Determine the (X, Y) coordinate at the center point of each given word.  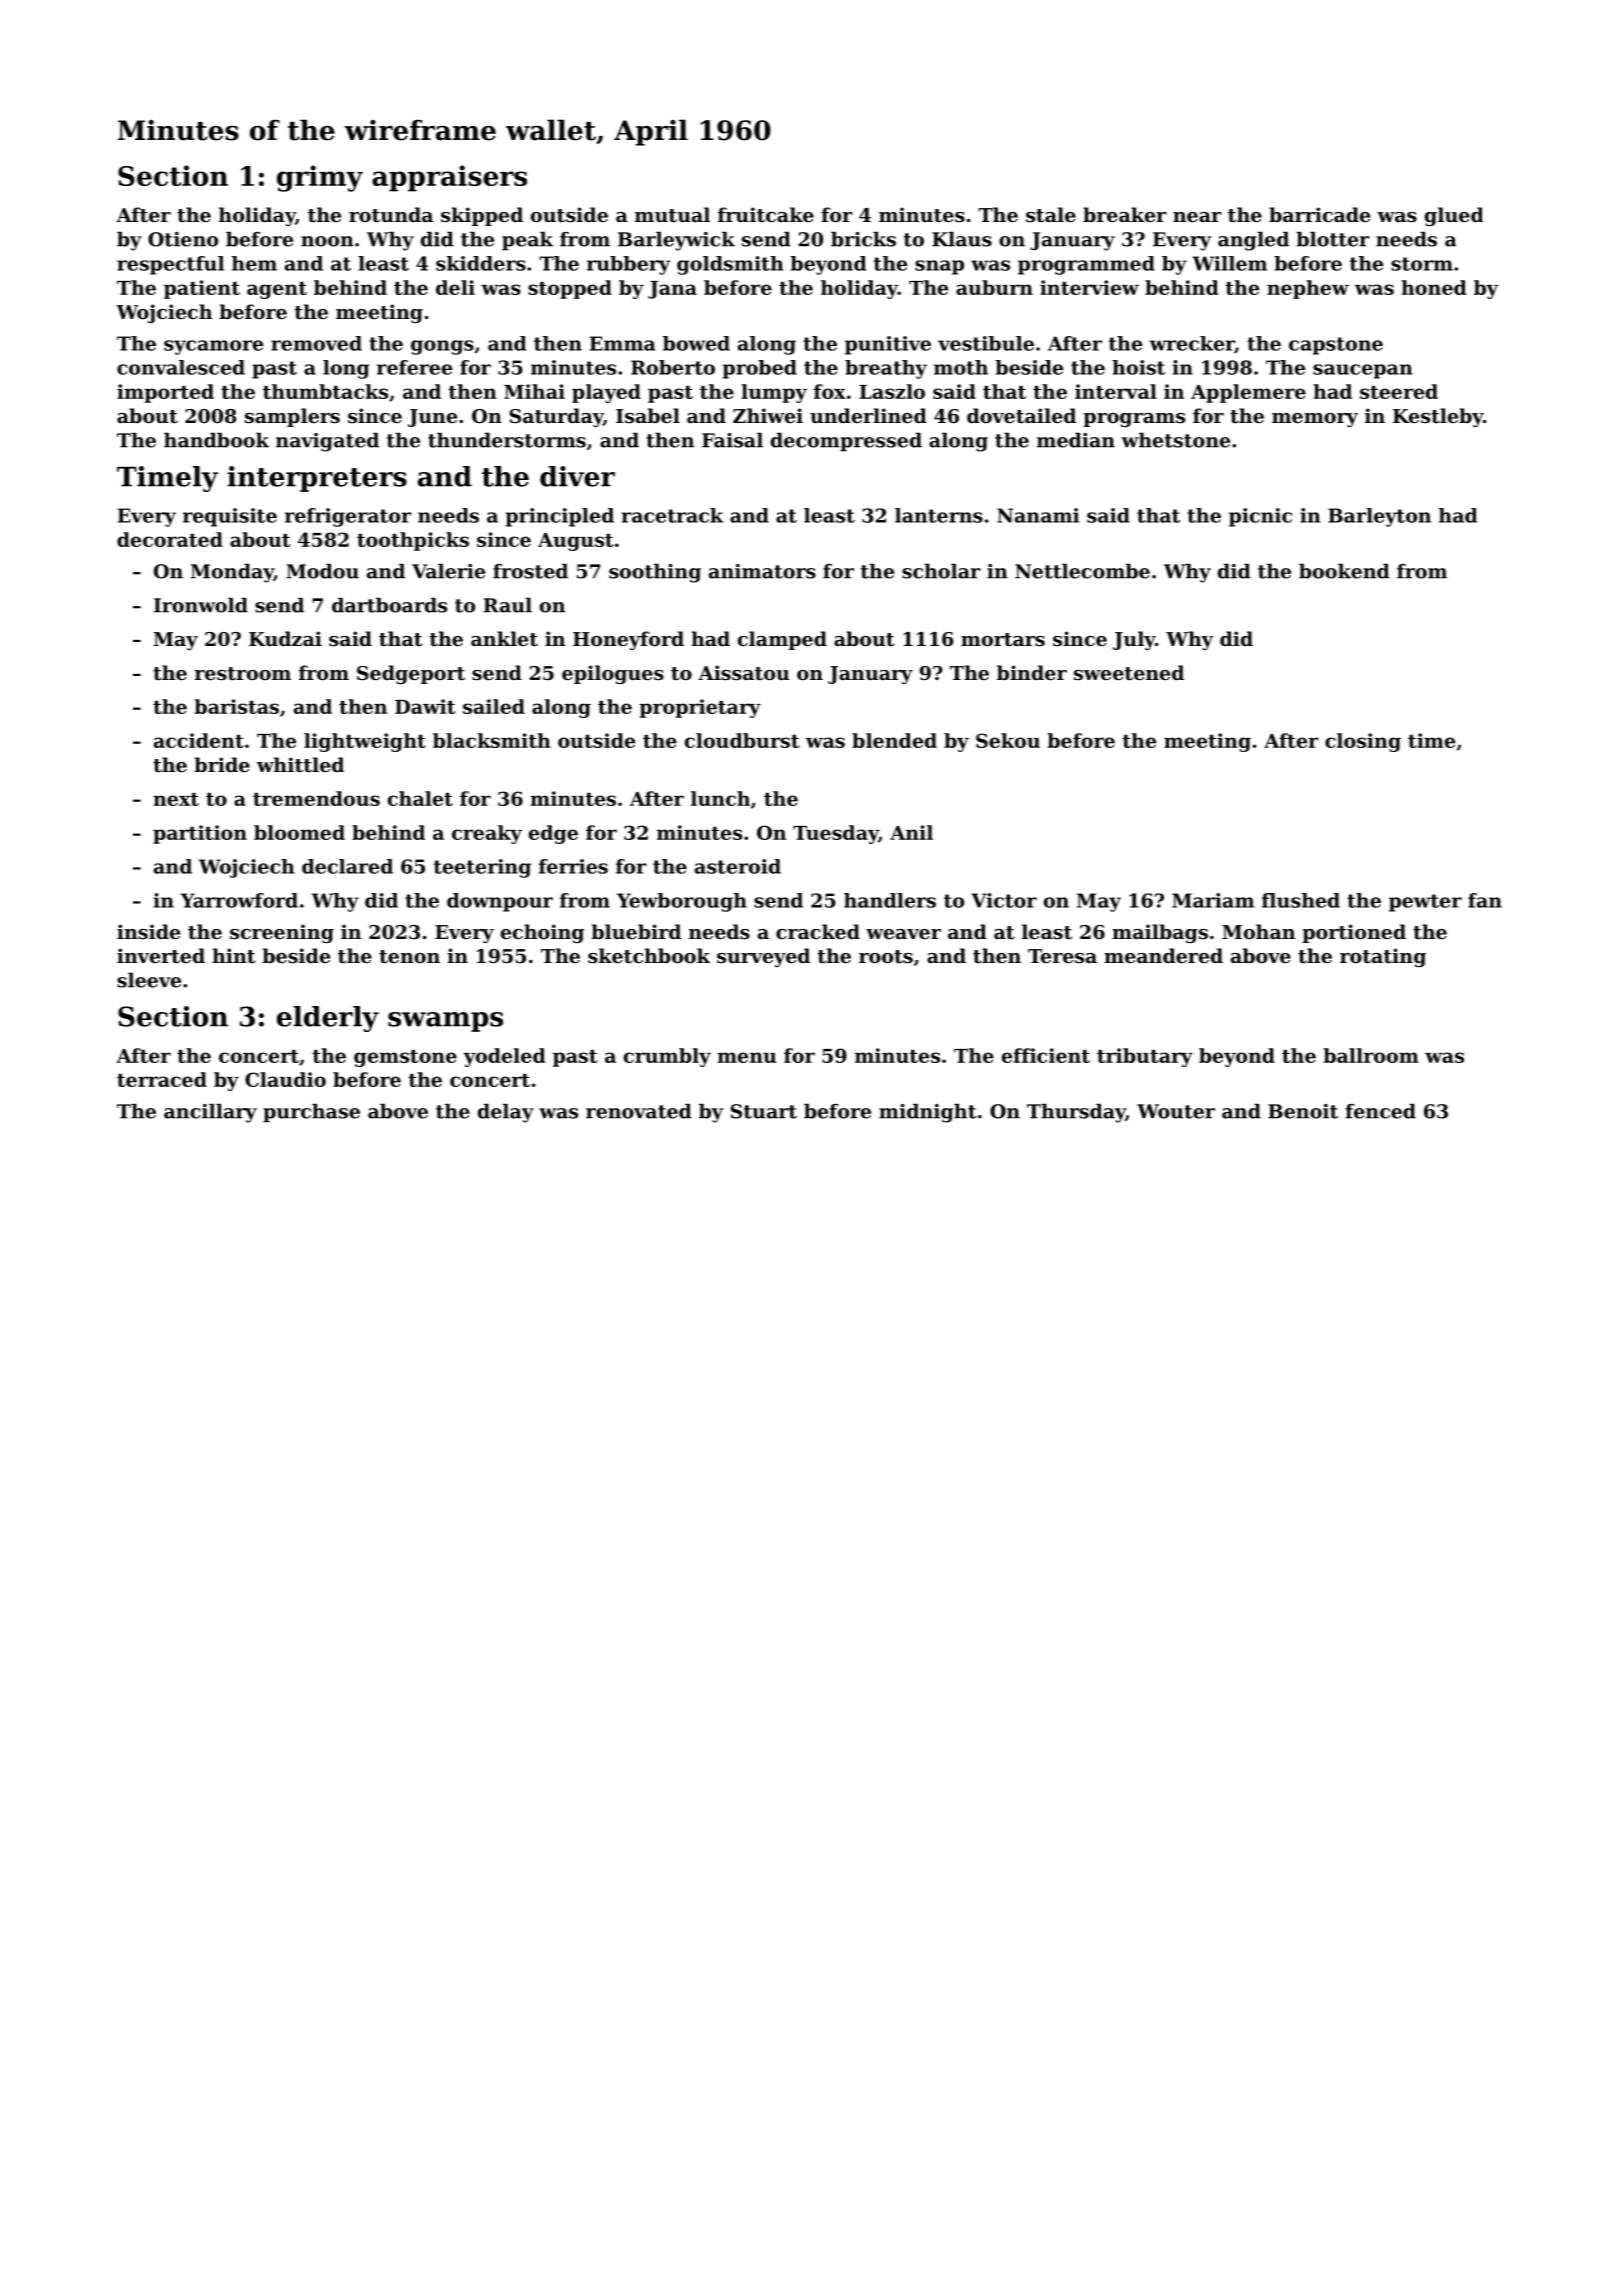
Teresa (1062, 956)
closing (1363, 742)
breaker (1124, 214)
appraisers (449, 178)
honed (1434, 287)
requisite (230, 517)
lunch (720, 798)
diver (577, 476)
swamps (445, 1022)
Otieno (183, 239)
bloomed (299, 832)
